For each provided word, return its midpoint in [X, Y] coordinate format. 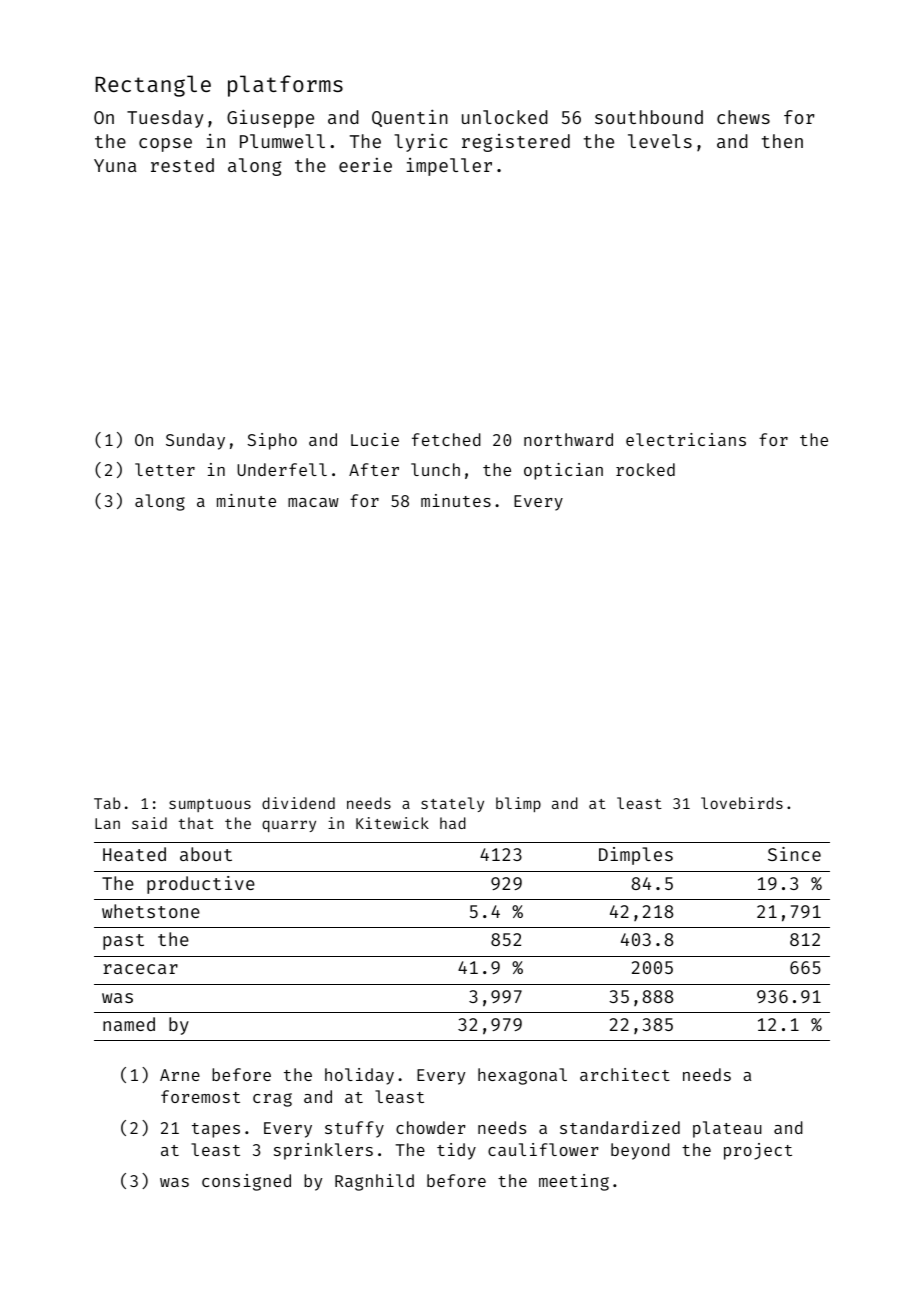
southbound [649, 117]
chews [743, 117]
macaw [313, 502]
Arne [180, 1075]
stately [452, 804]
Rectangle [153, 86]
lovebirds [742, 803]
